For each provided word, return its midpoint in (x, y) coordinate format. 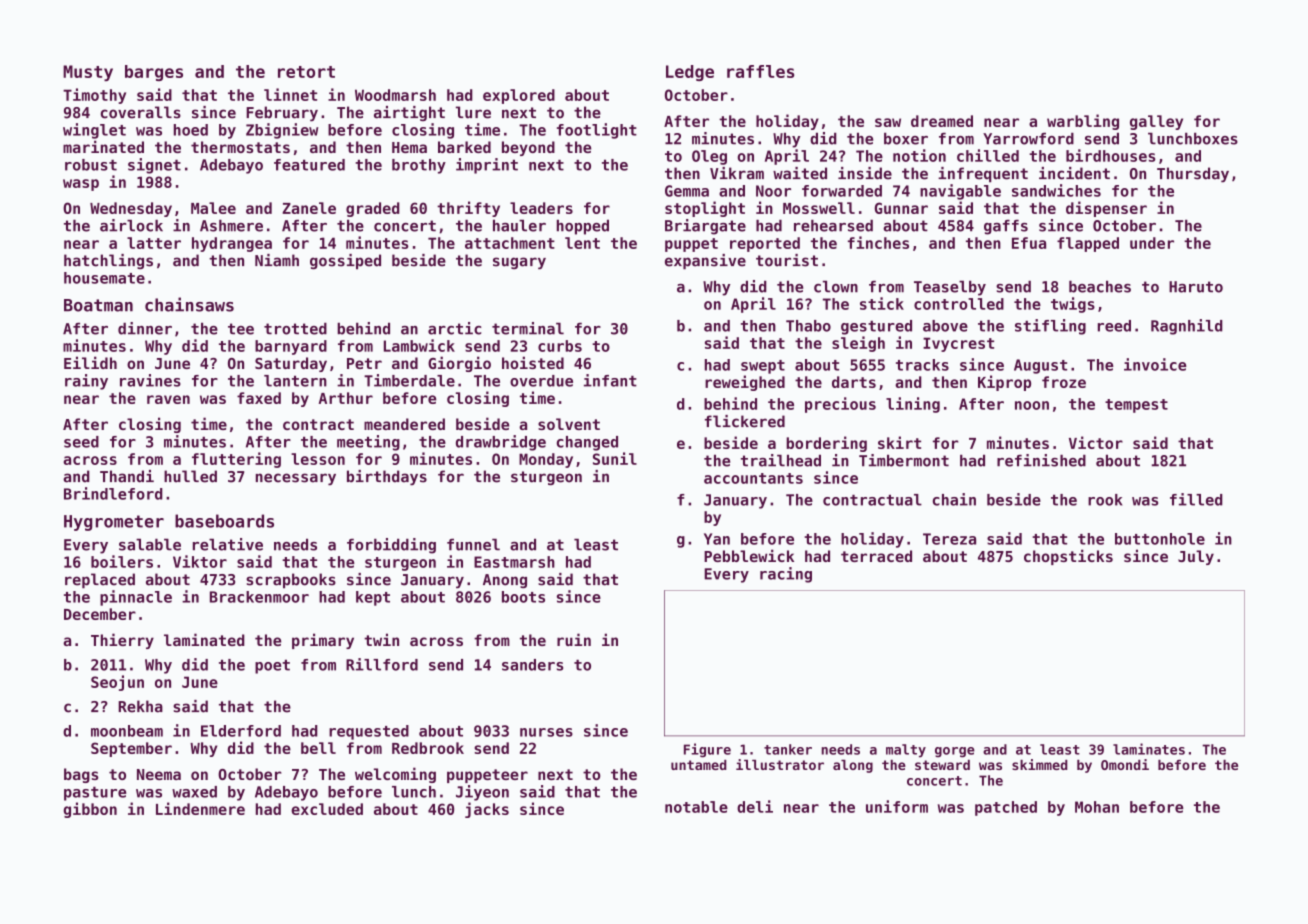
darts (854, 382)
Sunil (615, 458)
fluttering (236, 460)
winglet (94, 131)
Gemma (687, 191)
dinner (145, 328)
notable (696, 807)
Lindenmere (200, 808)
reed (1114, 326)
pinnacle (136, 598)
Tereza (949, 539)
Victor (1096, 442)
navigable (960, 192)
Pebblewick (749, 555)
